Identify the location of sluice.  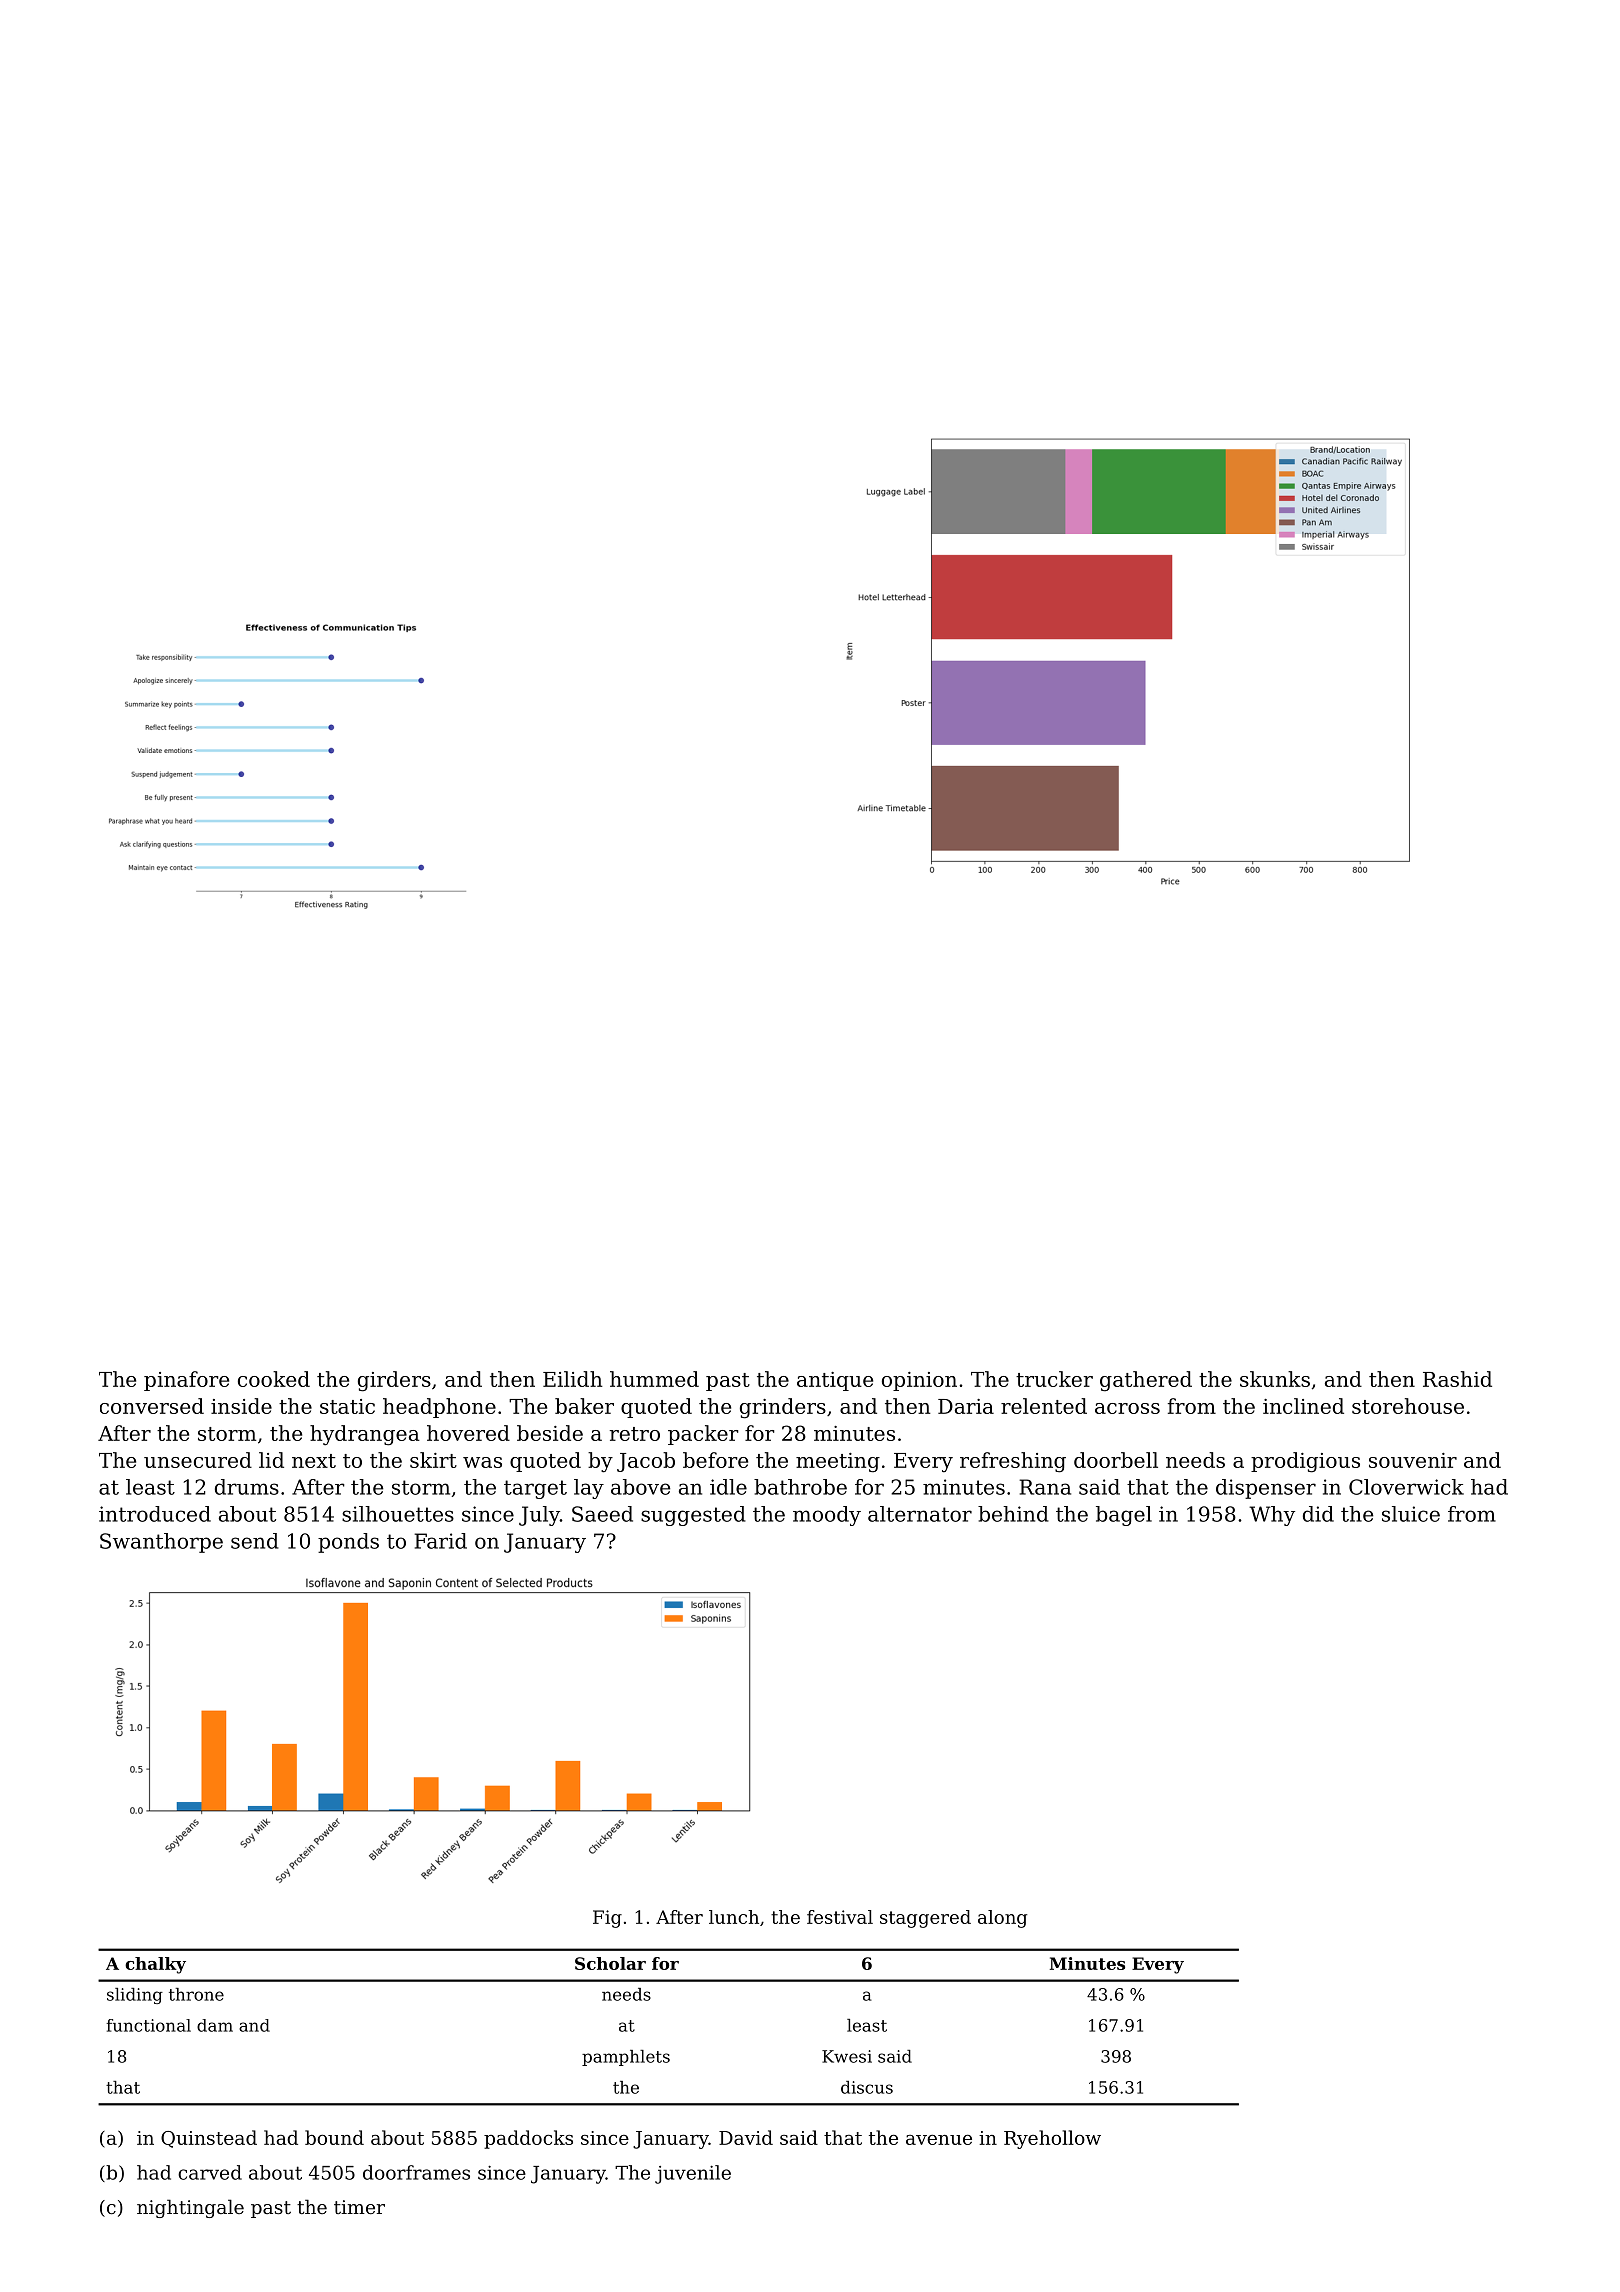
(1411, 1514).
